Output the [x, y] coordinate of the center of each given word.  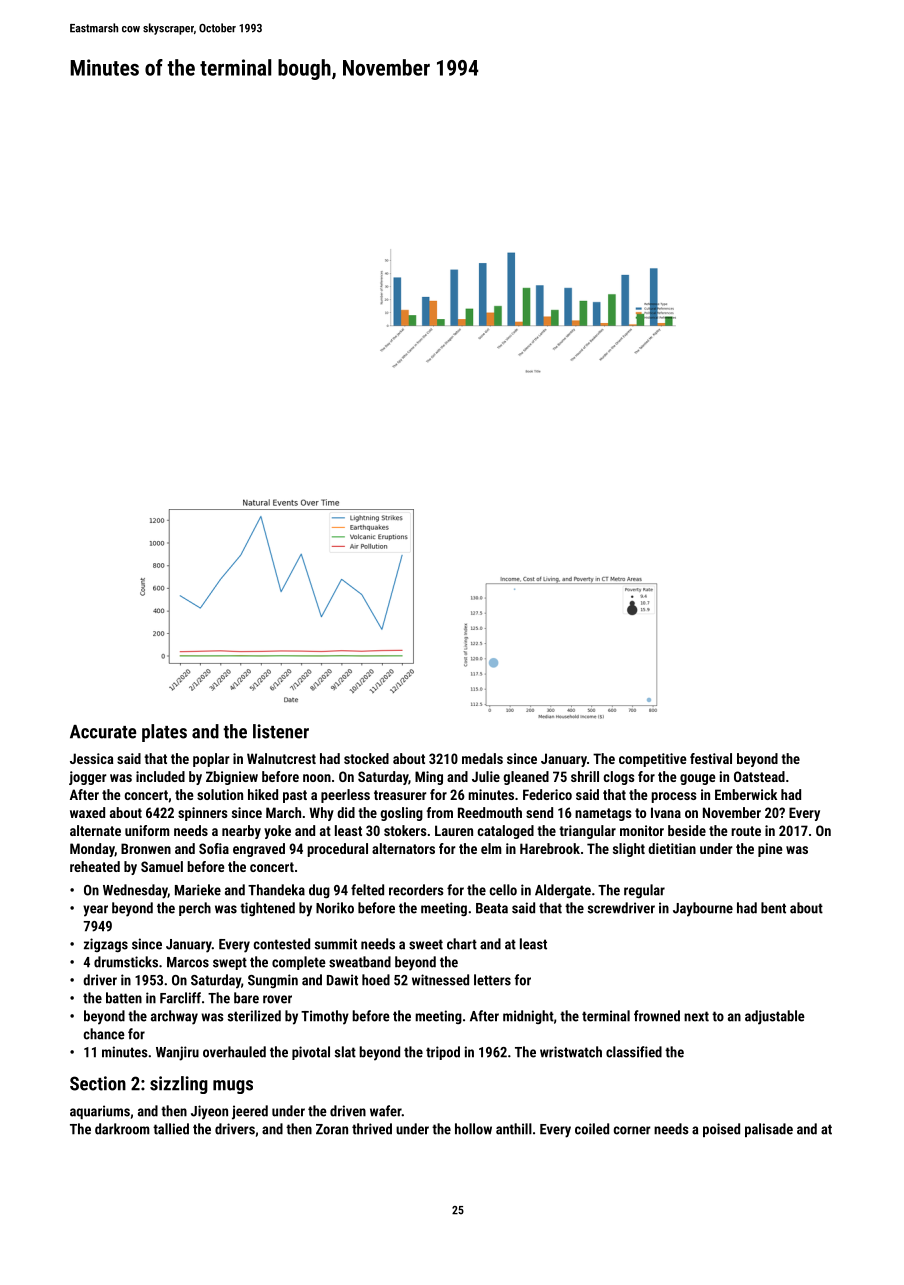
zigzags [106, 945]
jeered [250, 1112]
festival [711, 758]
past [295, 796]
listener [281, 731]
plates [164, 733]
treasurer [400, 795]
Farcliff [180, 998]
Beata [492, 908]
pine [770, 850]
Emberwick [746, 794]
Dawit [342, 980]
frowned [657, 1016]
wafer [386, 1111]
